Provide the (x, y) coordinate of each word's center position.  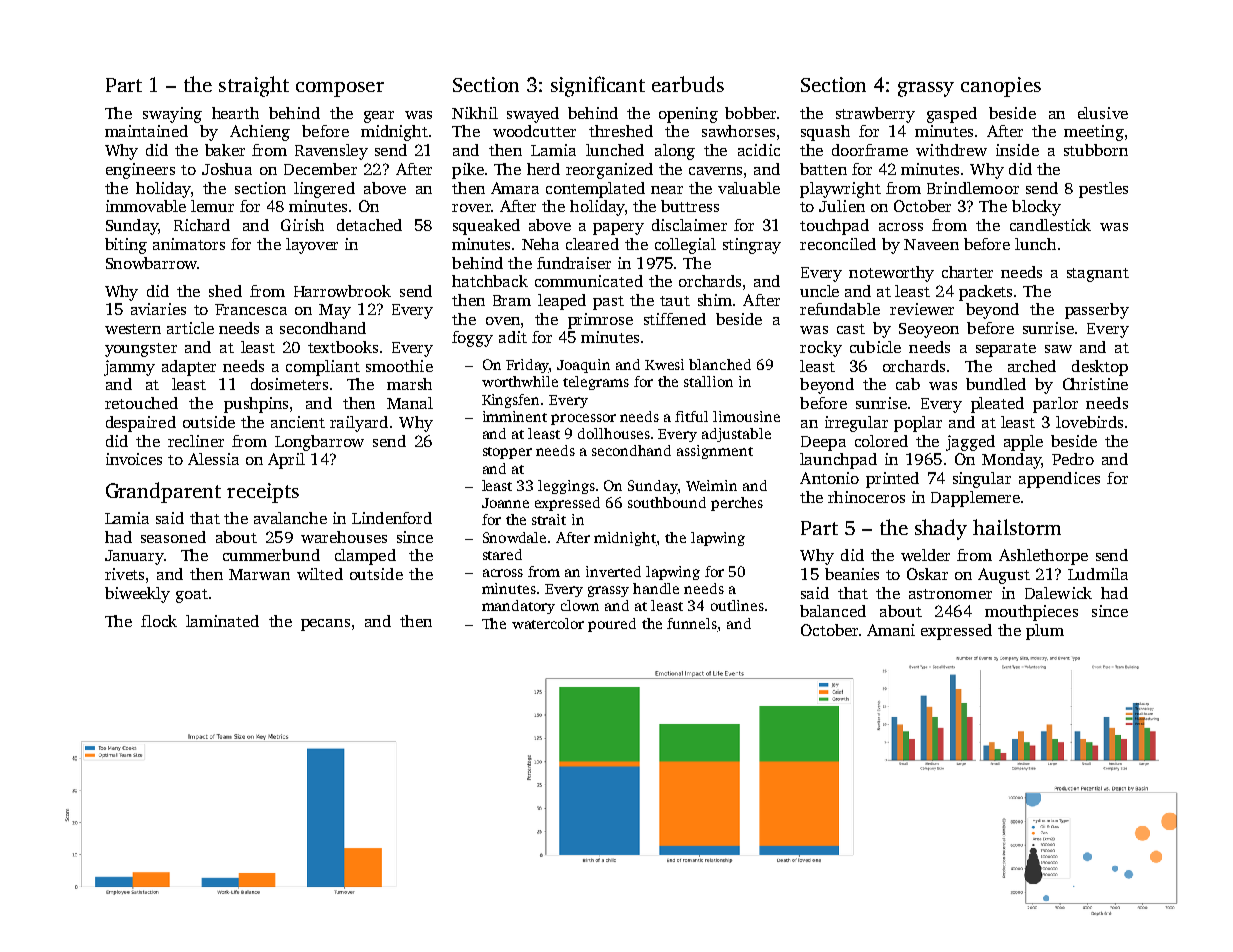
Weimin (711, 485)
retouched (141, 403)
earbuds (688, 84)
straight (254, 86)
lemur (212, 206)
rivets (124, 574)
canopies (1001, 87)
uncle (819, 291)
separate (1006, 350)
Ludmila (1098, 574)
